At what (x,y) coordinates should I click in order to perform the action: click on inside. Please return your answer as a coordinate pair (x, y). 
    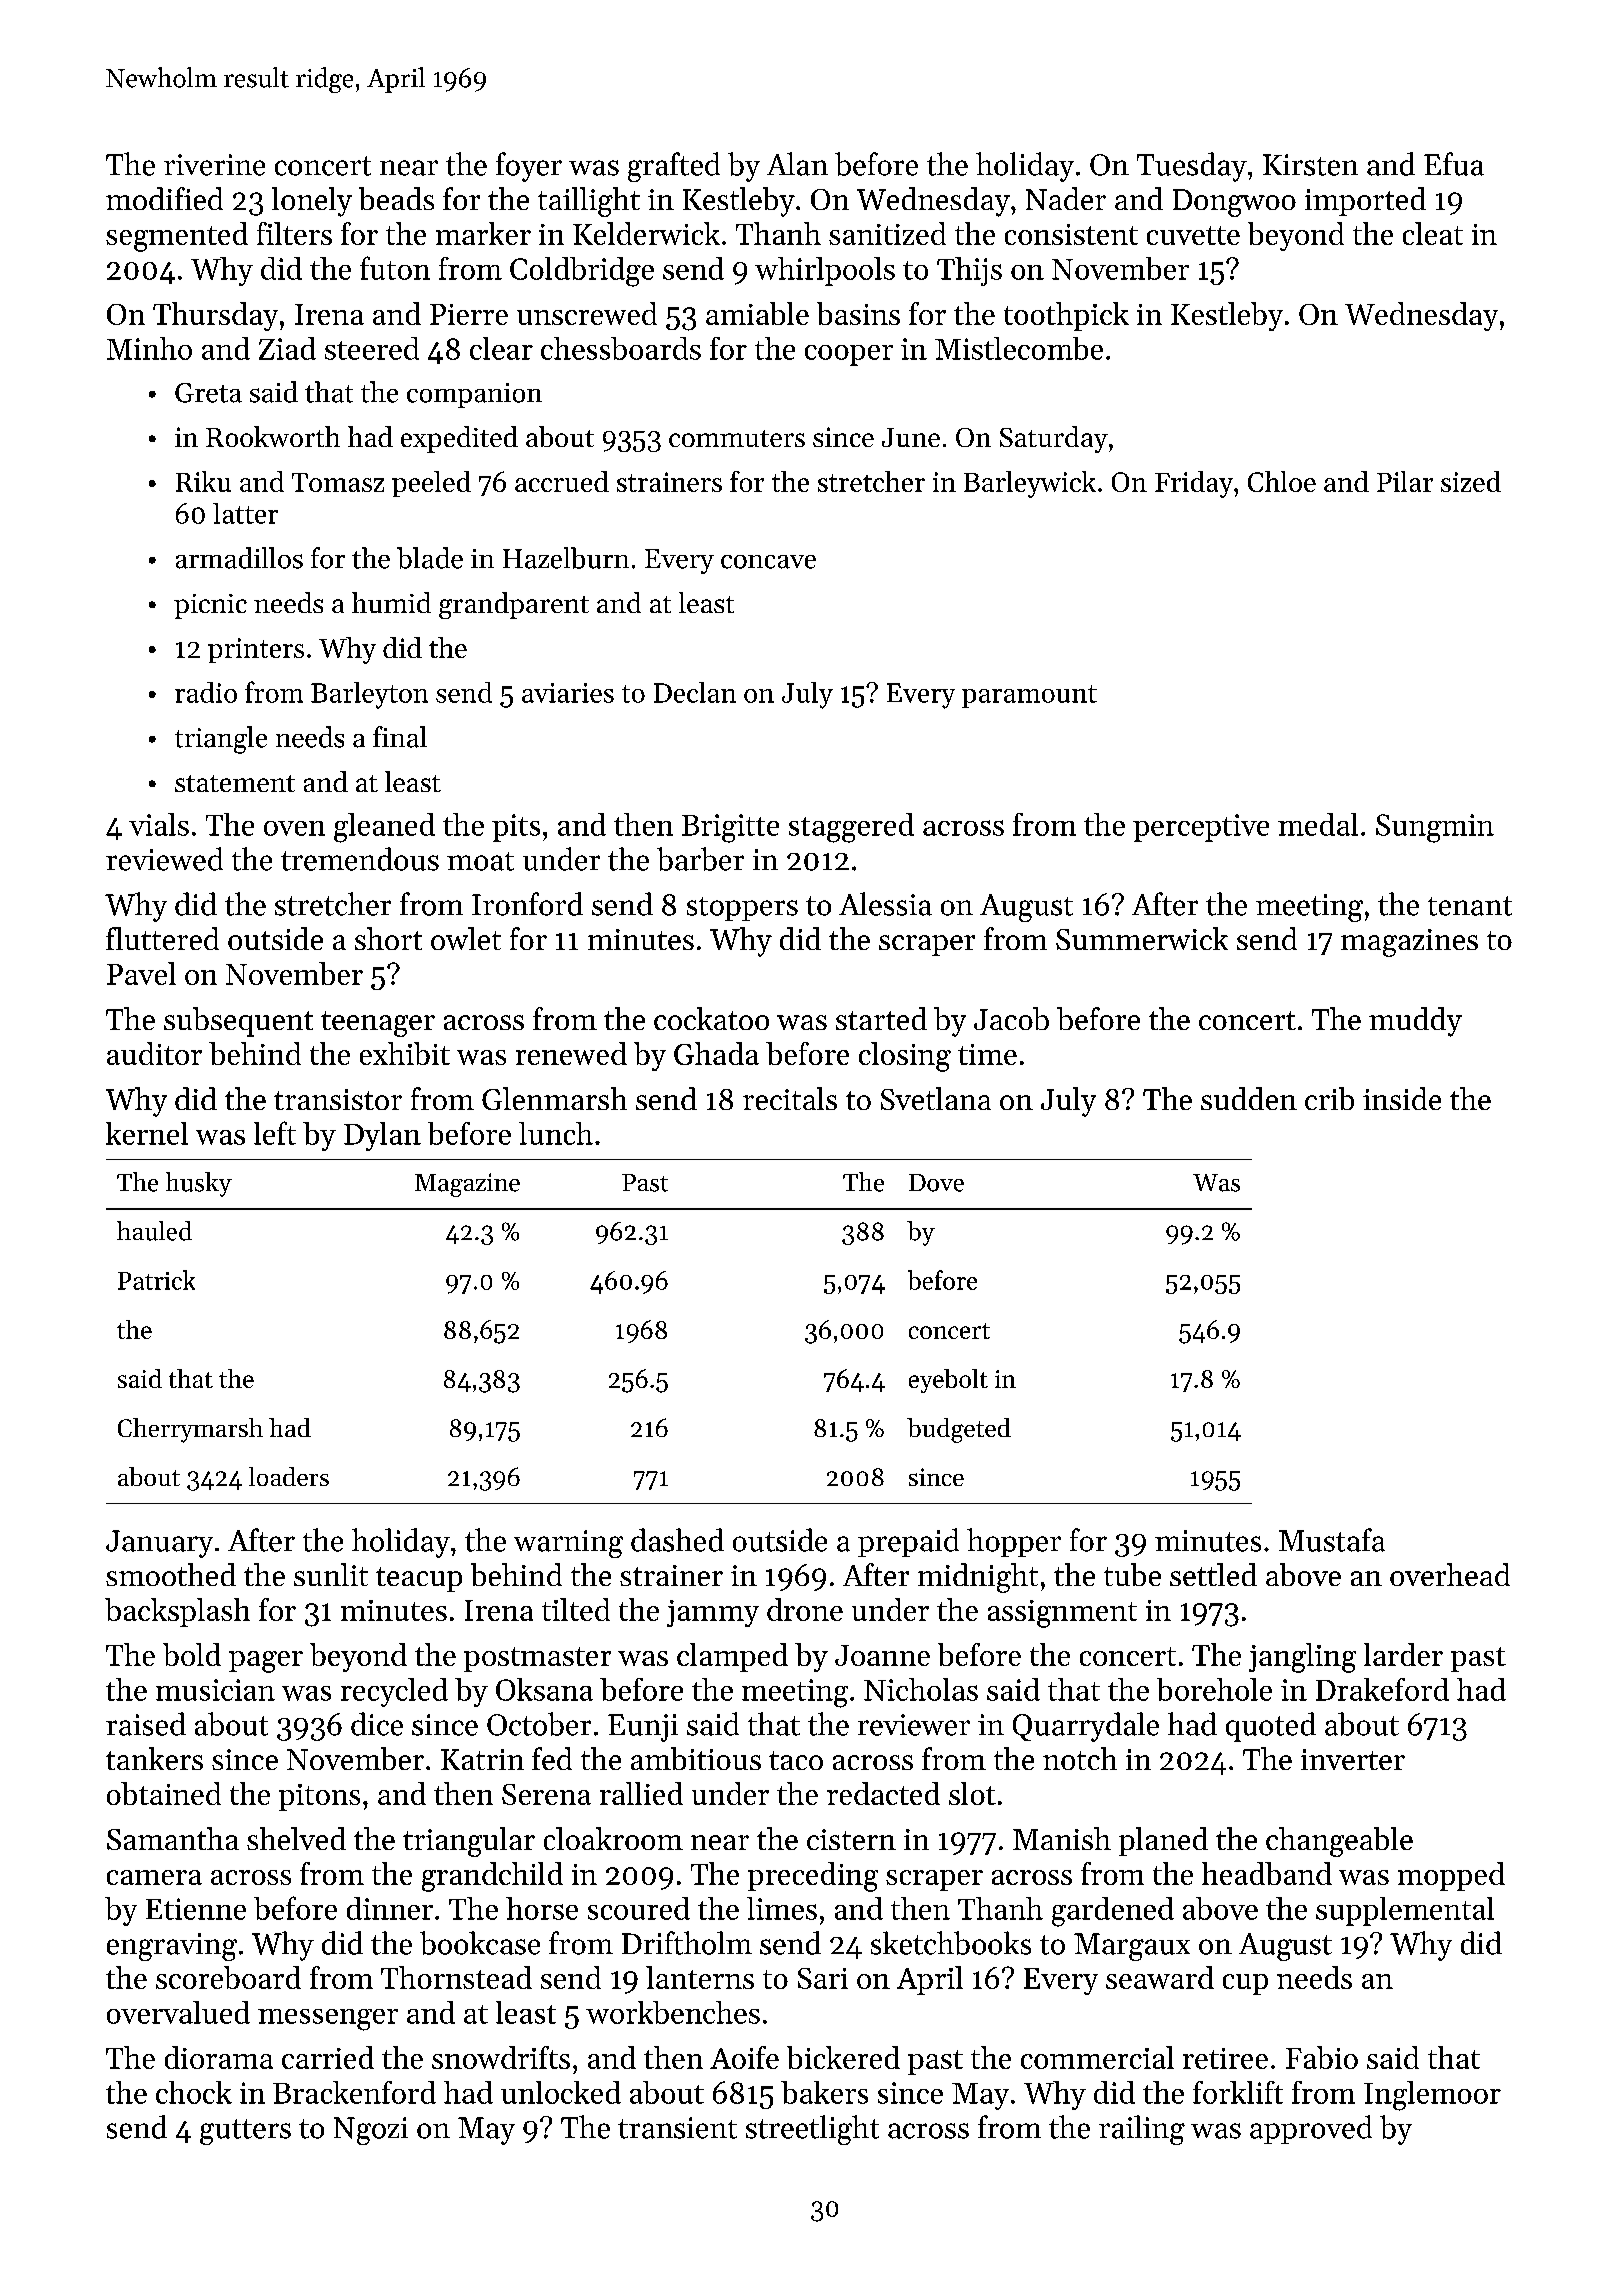
    Looking at the image, I should click on (1402, 1098).
